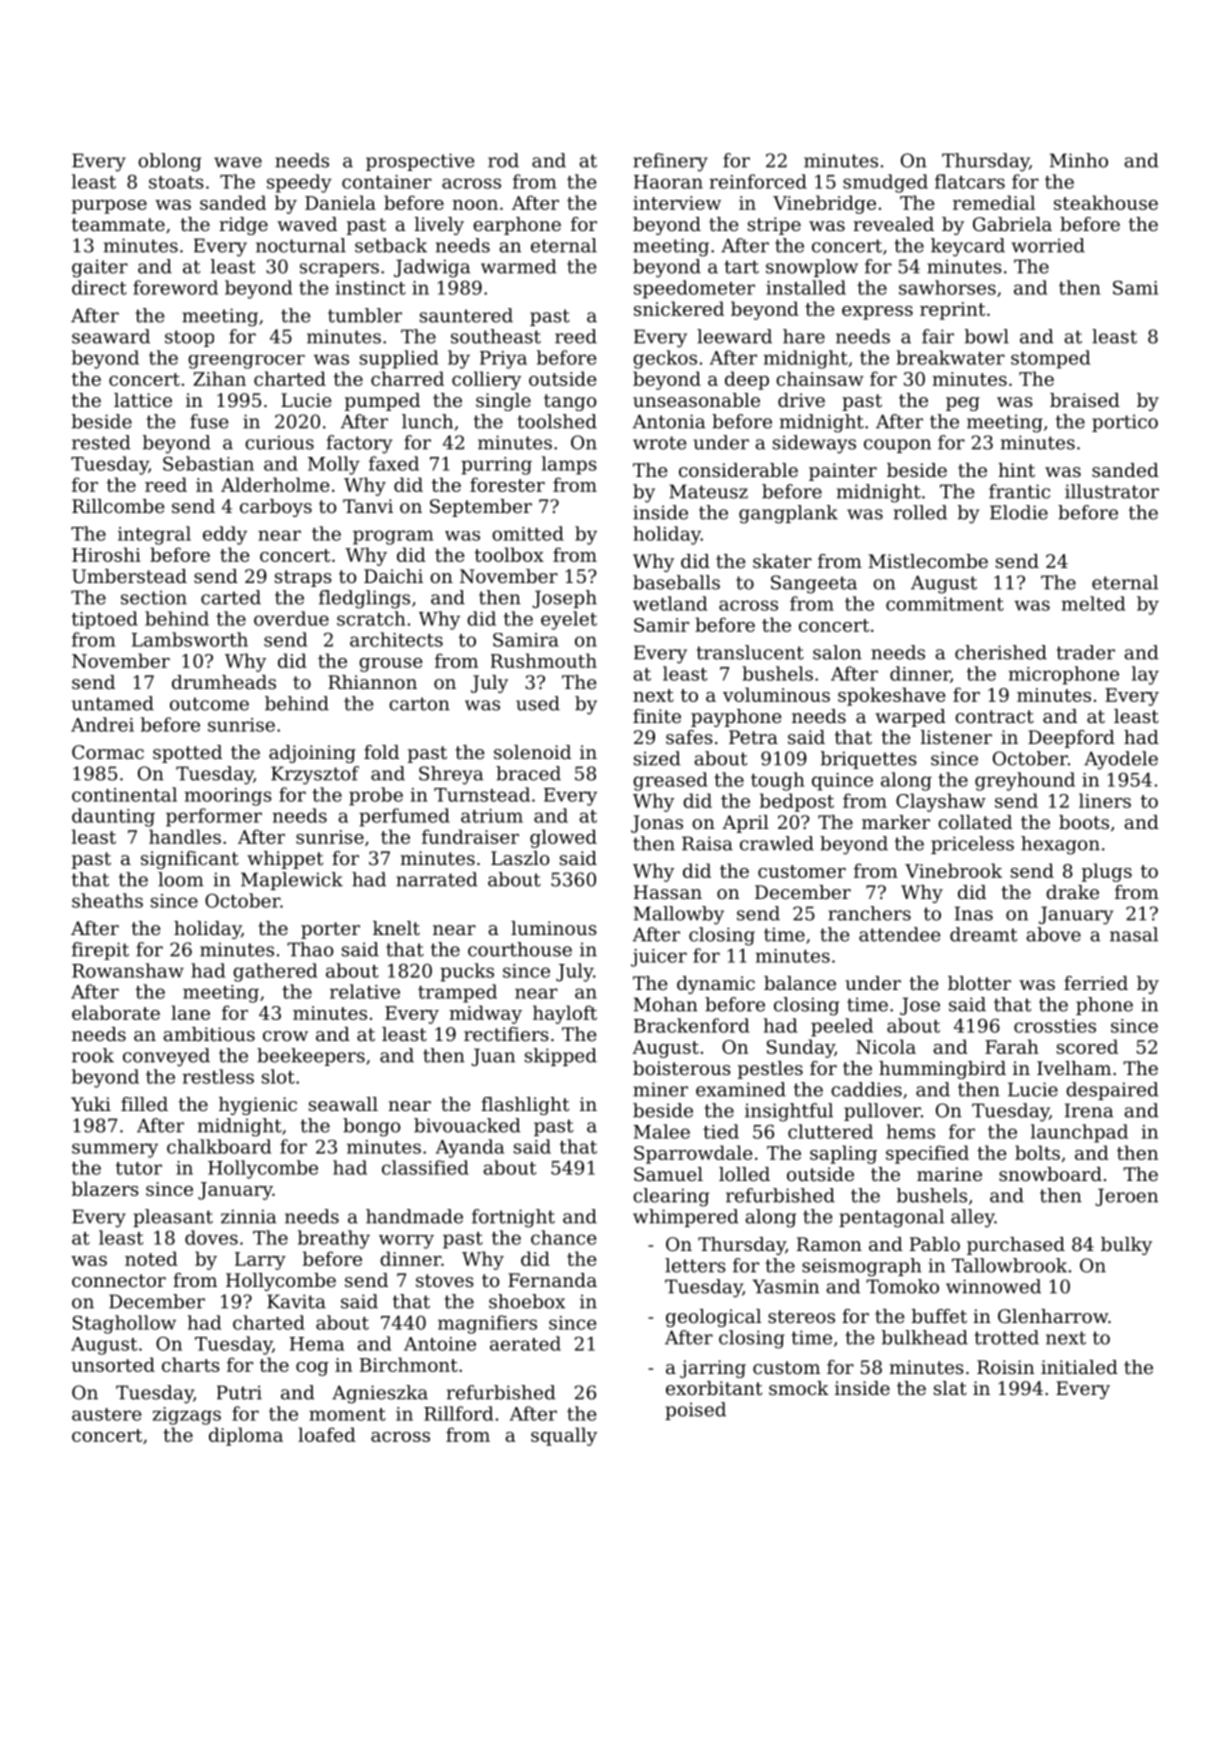 Image resolution: width=1230 pixels, height=1740 pixels. I want to click on Samuel, so click(668, 1174).
